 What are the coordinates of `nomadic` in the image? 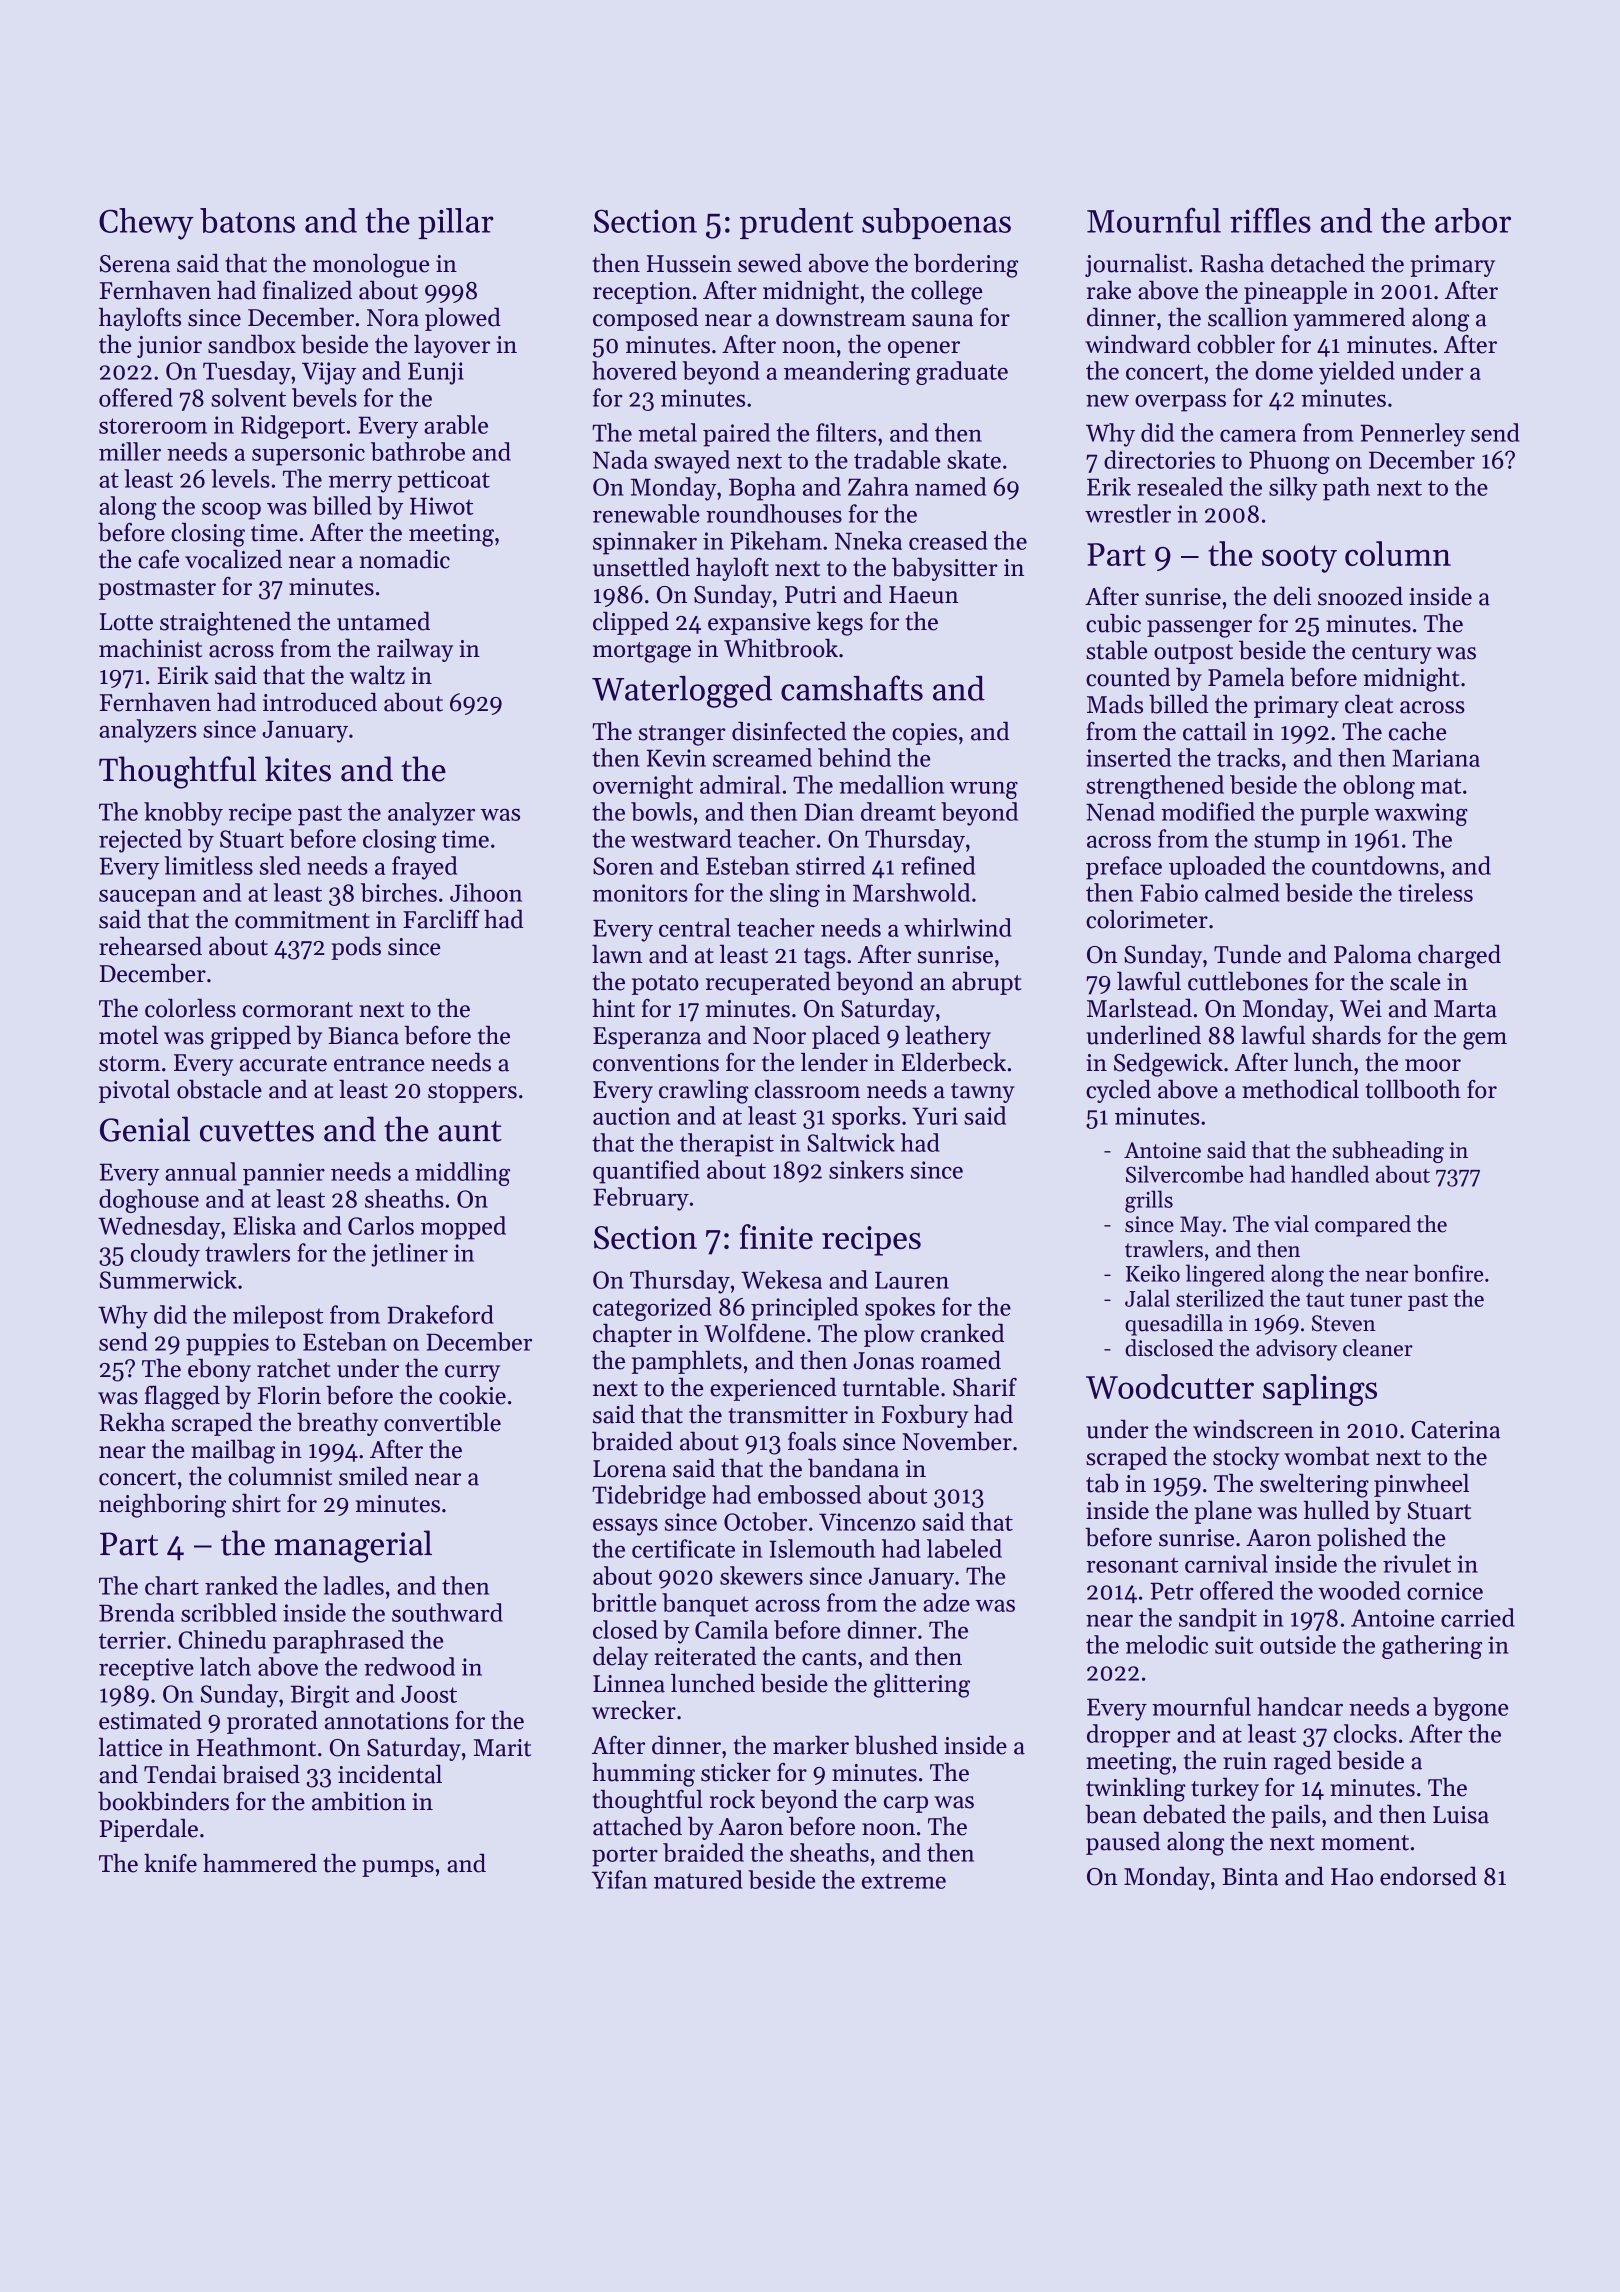 It's located at (405, 559).
